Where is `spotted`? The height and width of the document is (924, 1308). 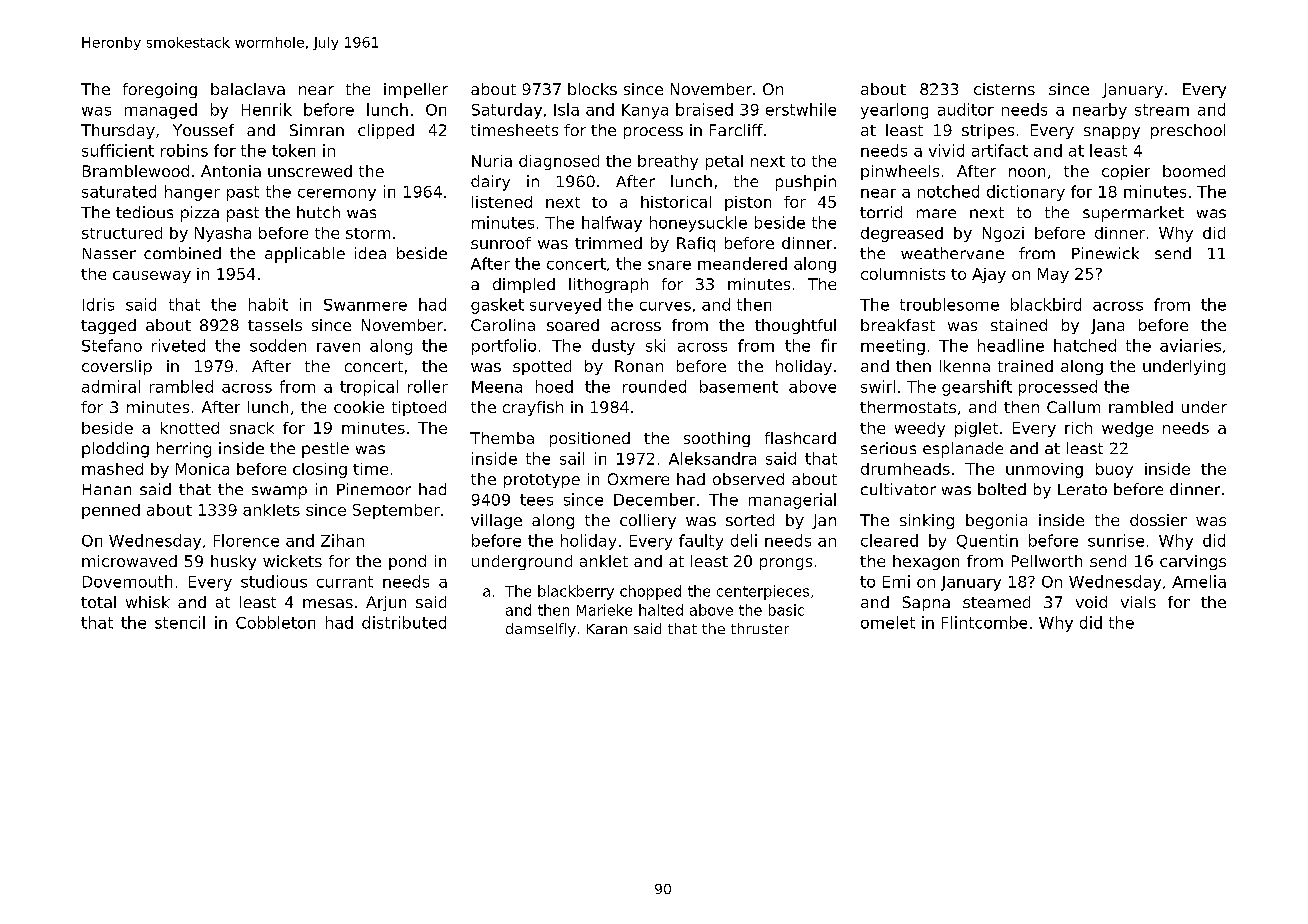
spotted is located at coordinates (542, 367).
